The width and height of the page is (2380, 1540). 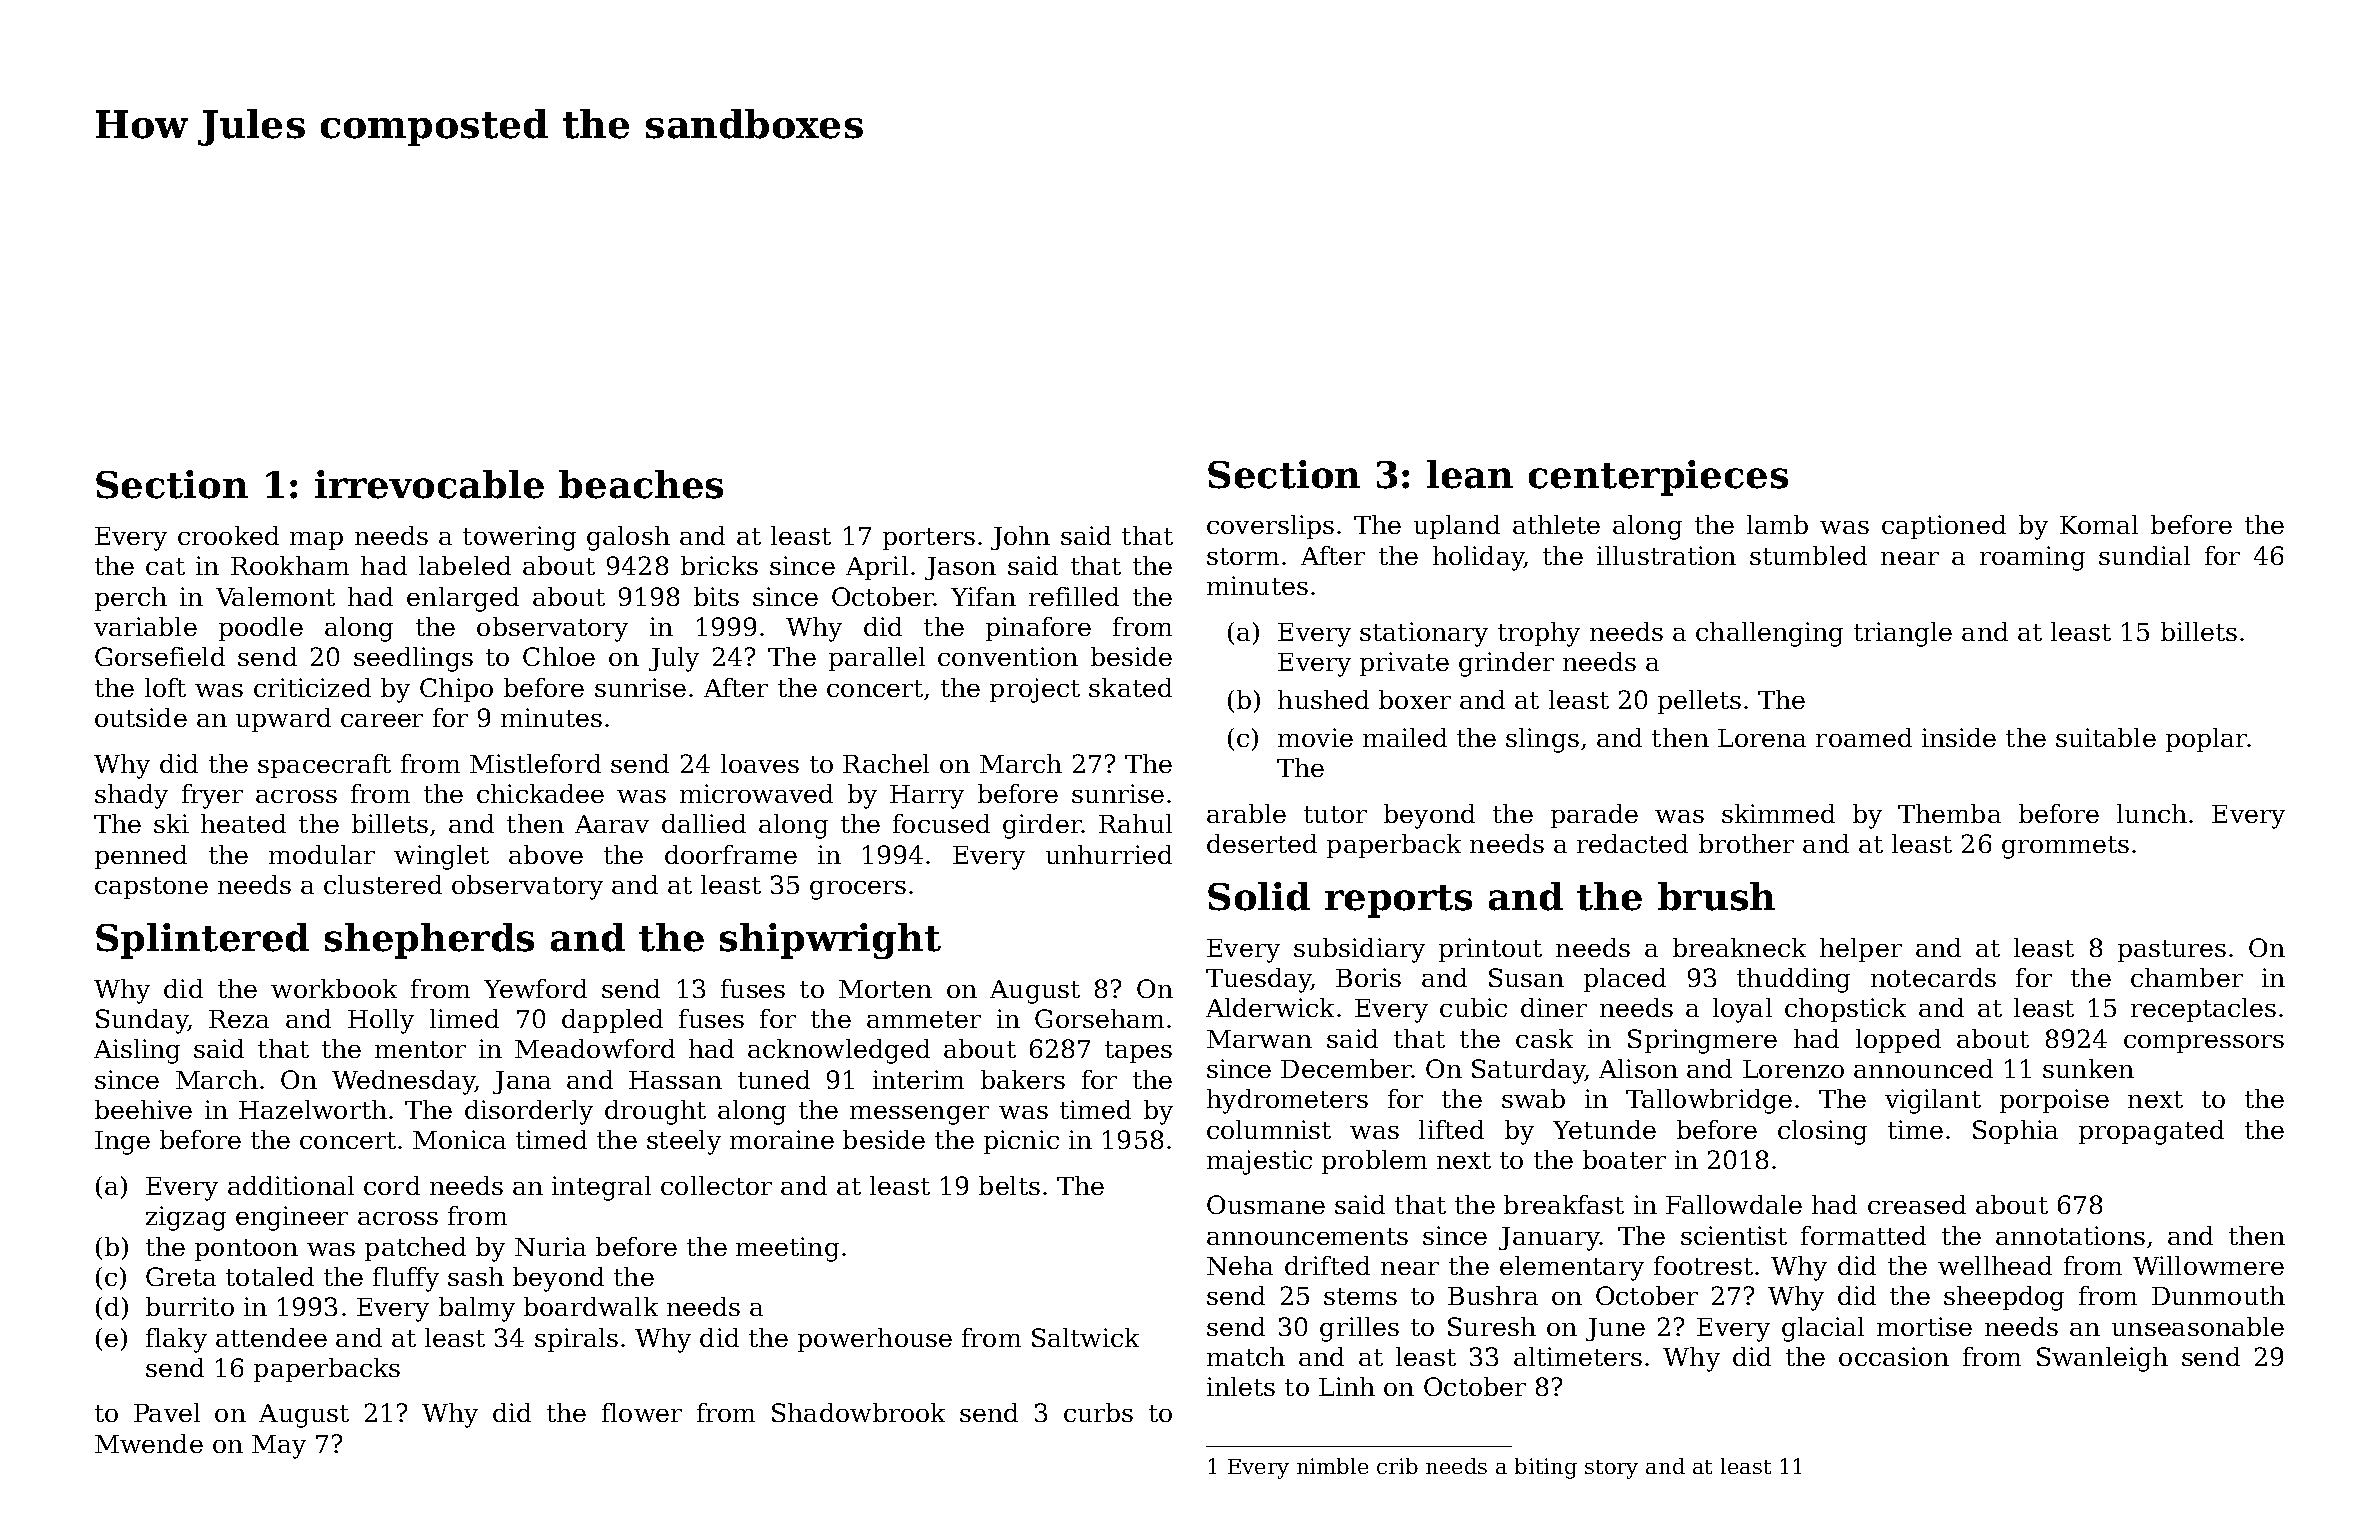 I want to click on Swanleigh, so click(x=2102, y=1359).
